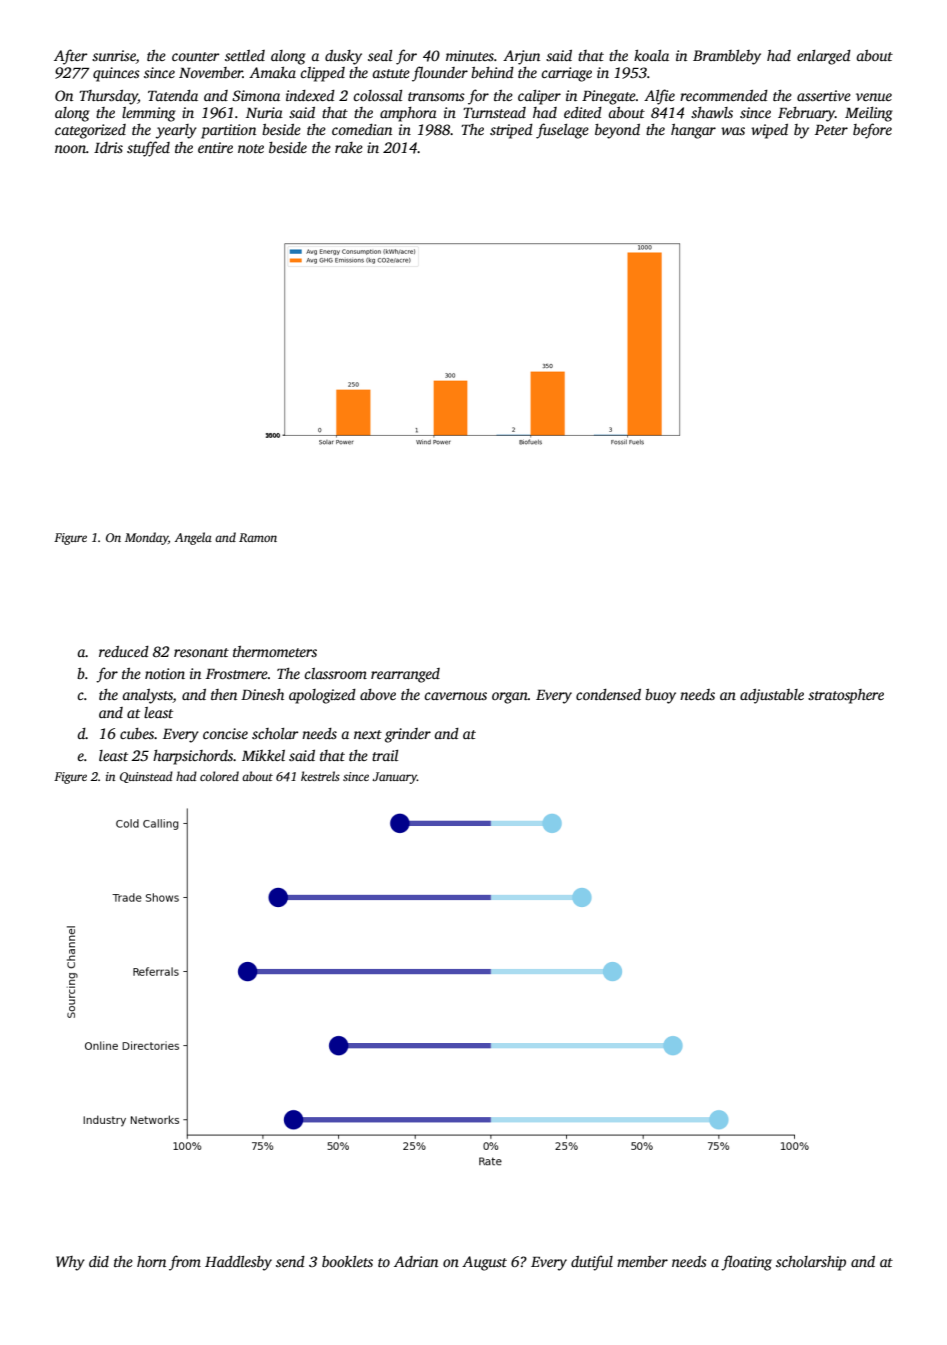 The width and height of the document is (947, 1345). Describe the element at coordinates (510, 698) in the document. I see `organ` at that location.
